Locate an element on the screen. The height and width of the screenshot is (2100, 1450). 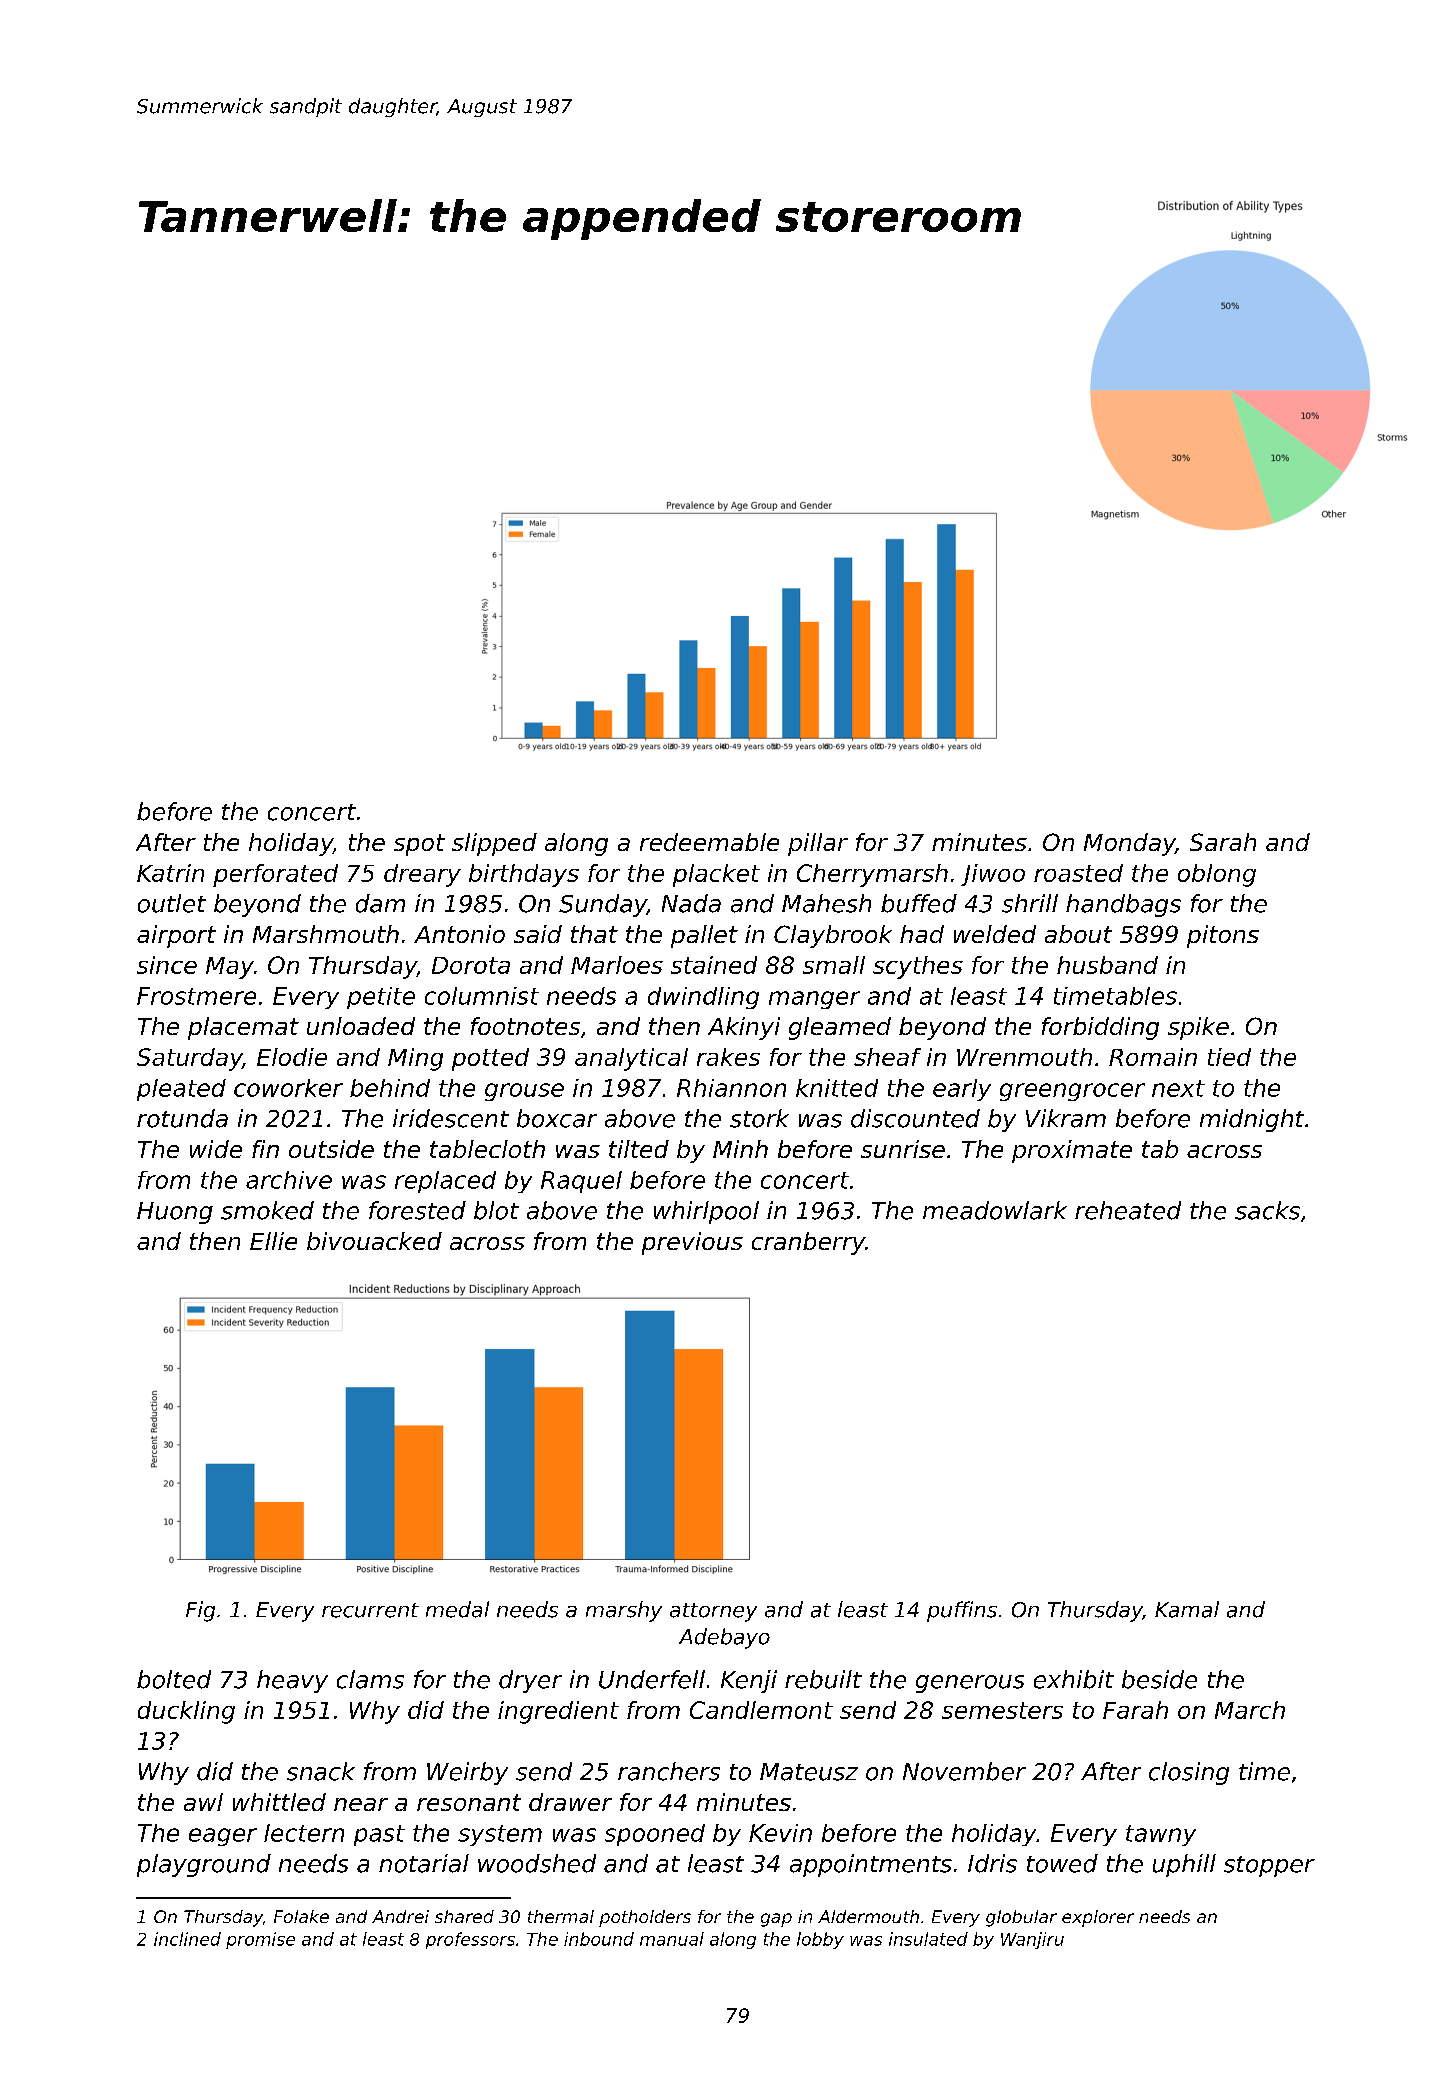
proximate is located at coordinates (1072, 1151).
